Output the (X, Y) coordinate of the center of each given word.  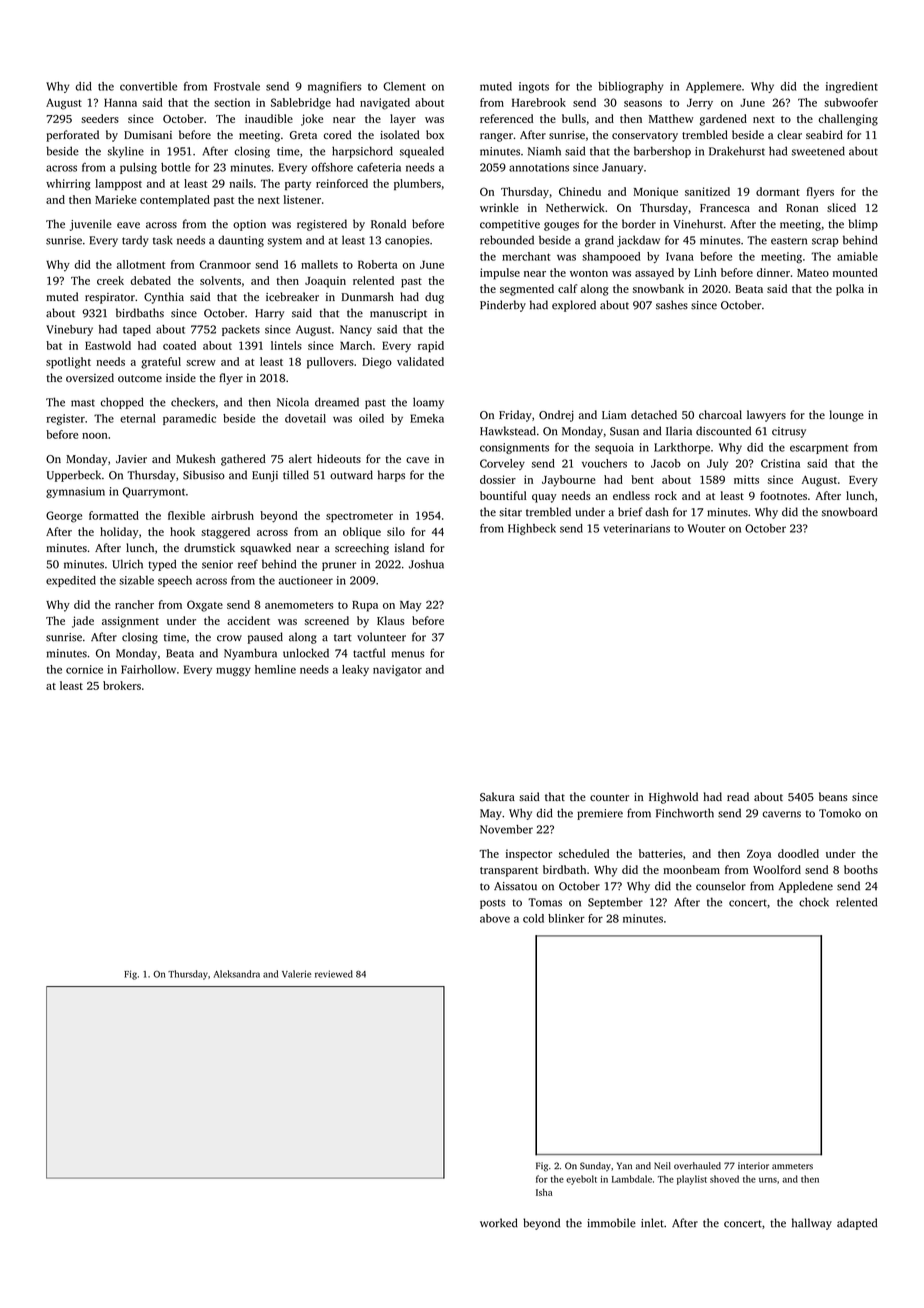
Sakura (497, 797)
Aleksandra (237, 974)
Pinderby (503, 306)
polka (850, 290)
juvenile (91, 225)
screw (201, 363)
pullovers (330, 363)
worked (499, 1223)
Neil (662, 1166)
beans (833, 796)
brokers (122, 685)
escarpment (819, 449)
